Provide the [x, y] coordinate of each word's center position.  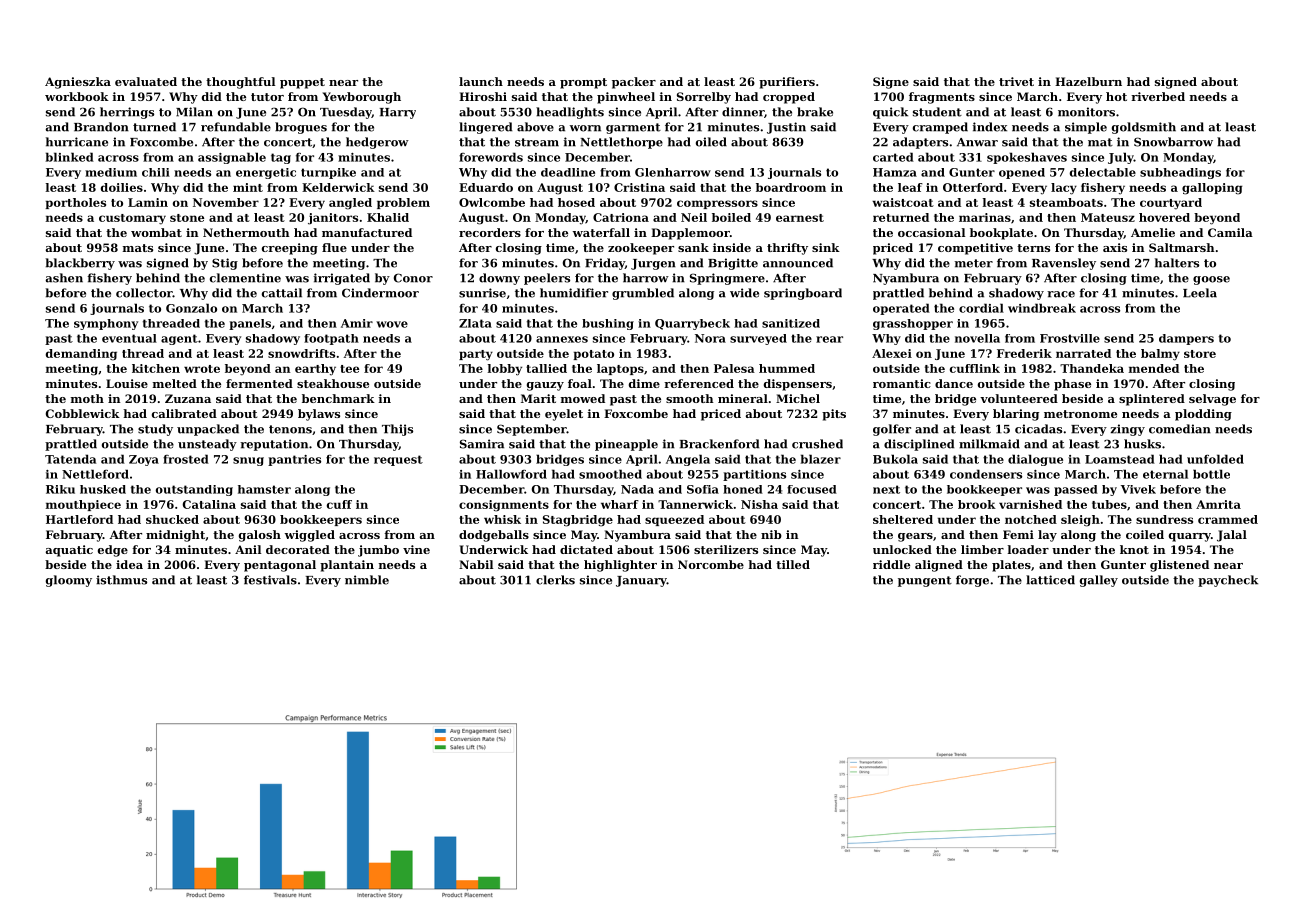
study [155, 430]
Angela [688, 460]
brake [815, 112]
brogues [301, 128]
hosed [576, 202]
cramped [940, 128]
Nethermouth [246, 232]
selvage [1212, 400]
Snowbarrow [1173, 142]
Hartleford [79, 519]
